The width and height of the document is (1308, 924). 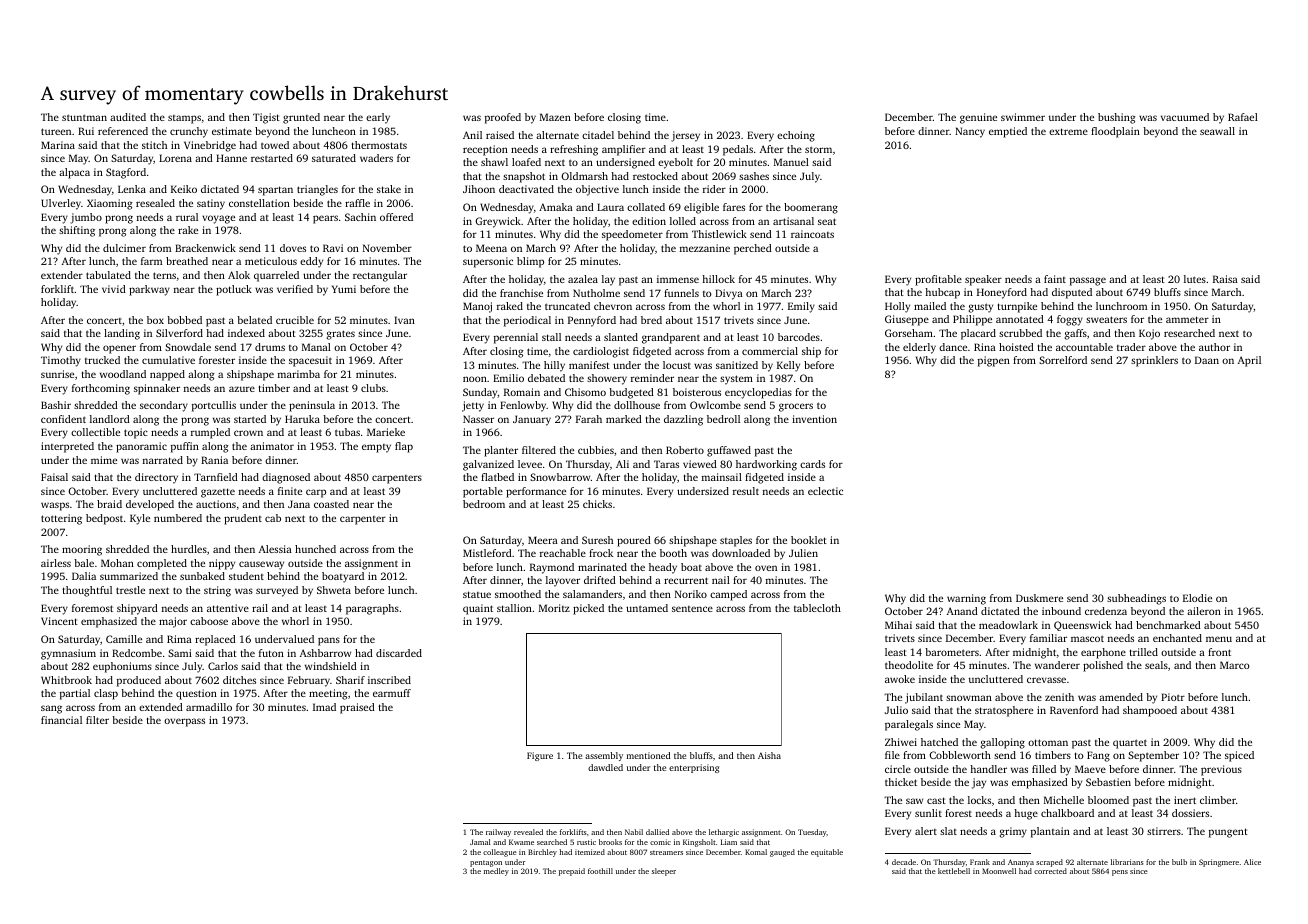 What do you see at coordinates (136, 433) in the document?
I see `topic` at bounding box center [136, 433].
